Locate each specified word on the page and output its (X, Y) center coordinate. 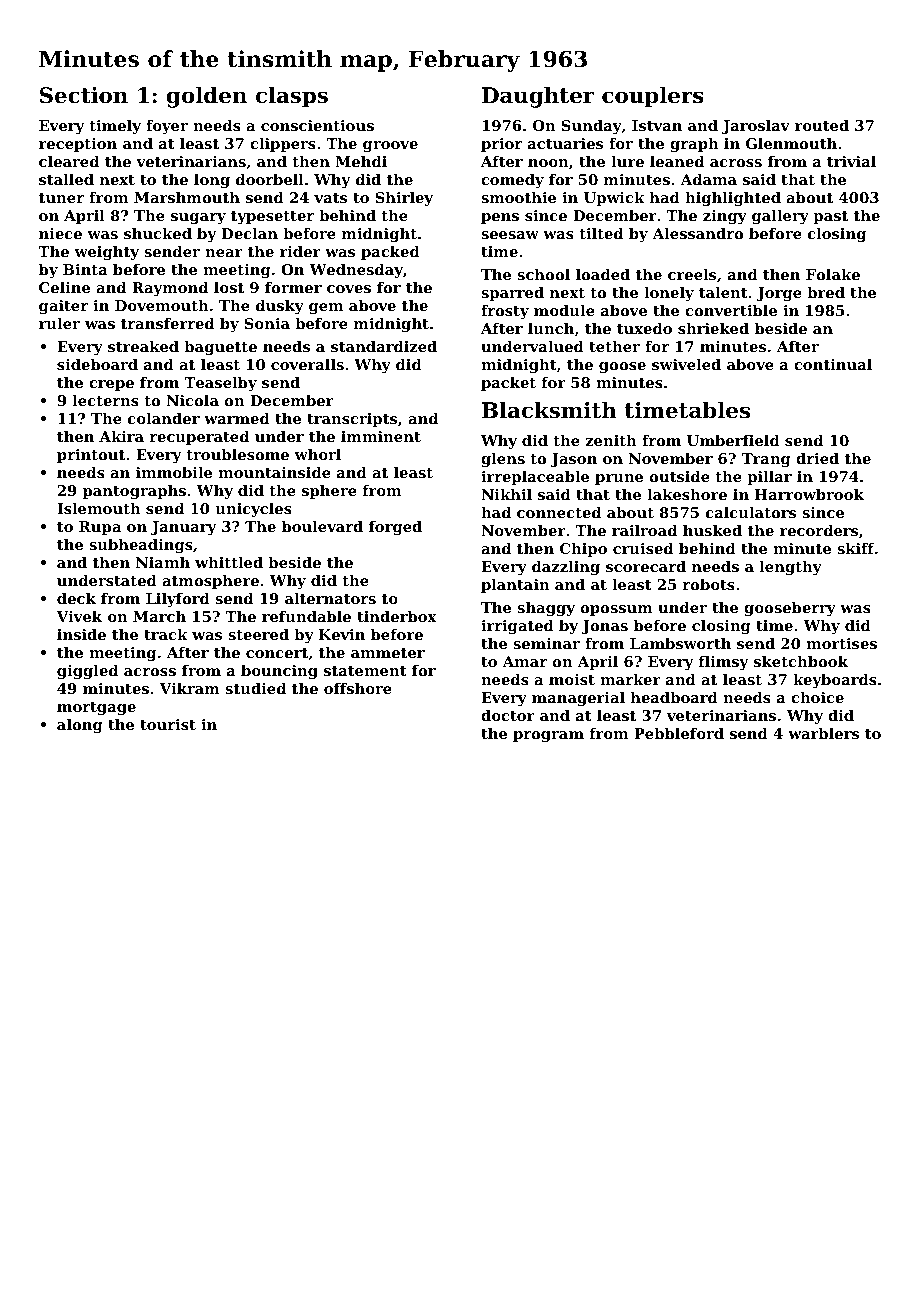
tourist (168, 724)
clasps (292, 97)
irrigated (517, 627)
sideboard (97, 364)
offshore (358, 688)
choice (817, 697)
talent (723, 292)
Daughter (538, 97)
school (543, 274)
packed (390, 253)
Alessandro (697, 233)
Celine (64, 287)
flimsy (724, 663)
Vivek (79, 616)
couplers (653, 97)
